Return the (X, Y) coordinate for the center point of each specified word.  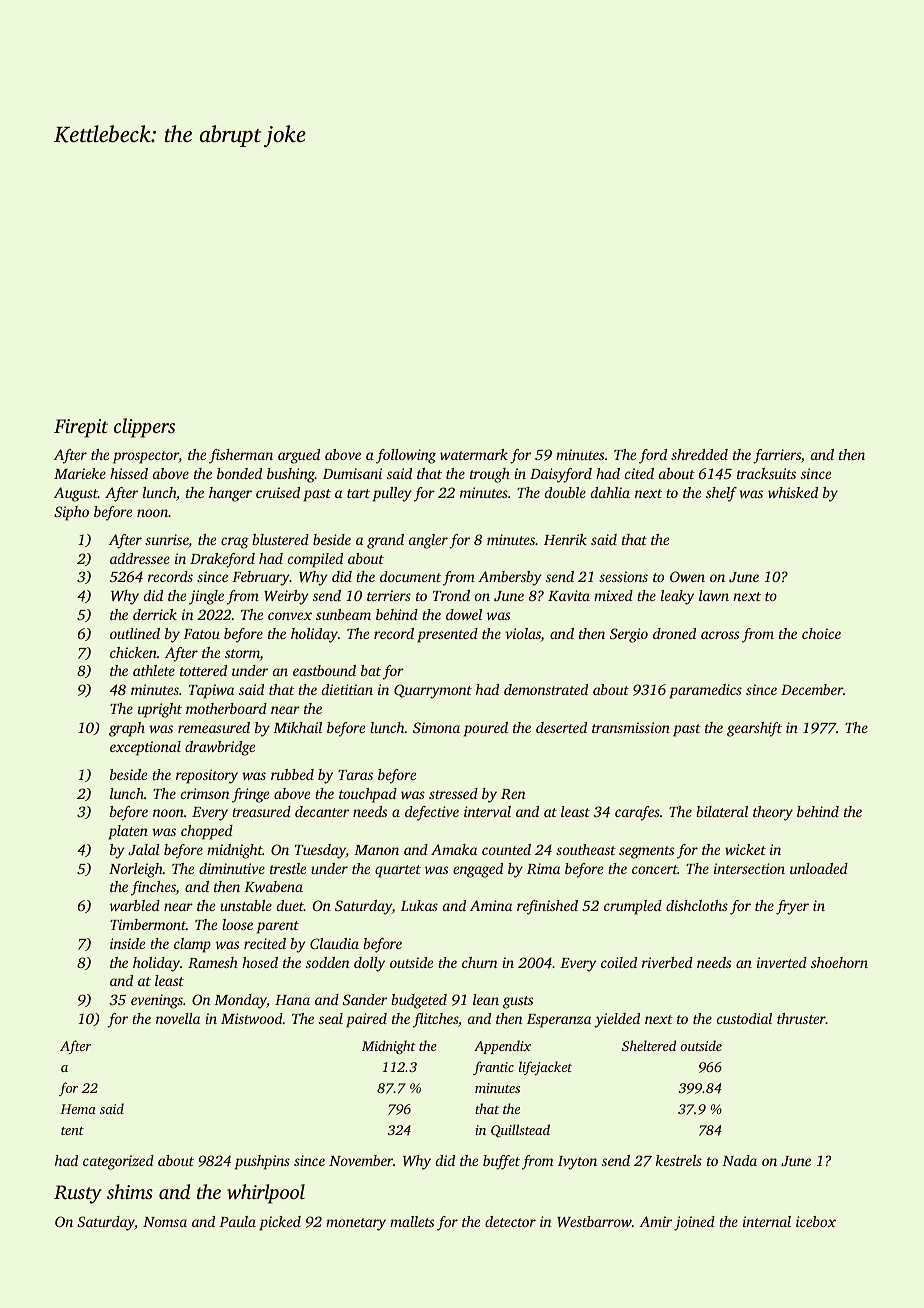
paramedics (705, 691)
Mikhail (297, 727)
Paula (237, 1221)
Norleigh (136, 870)
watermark (474, 454)
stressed (453, 793)
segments (646, 852)
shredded (699, 454)
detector (510, 1221)
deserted (561, 727)
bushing (291, 475)
